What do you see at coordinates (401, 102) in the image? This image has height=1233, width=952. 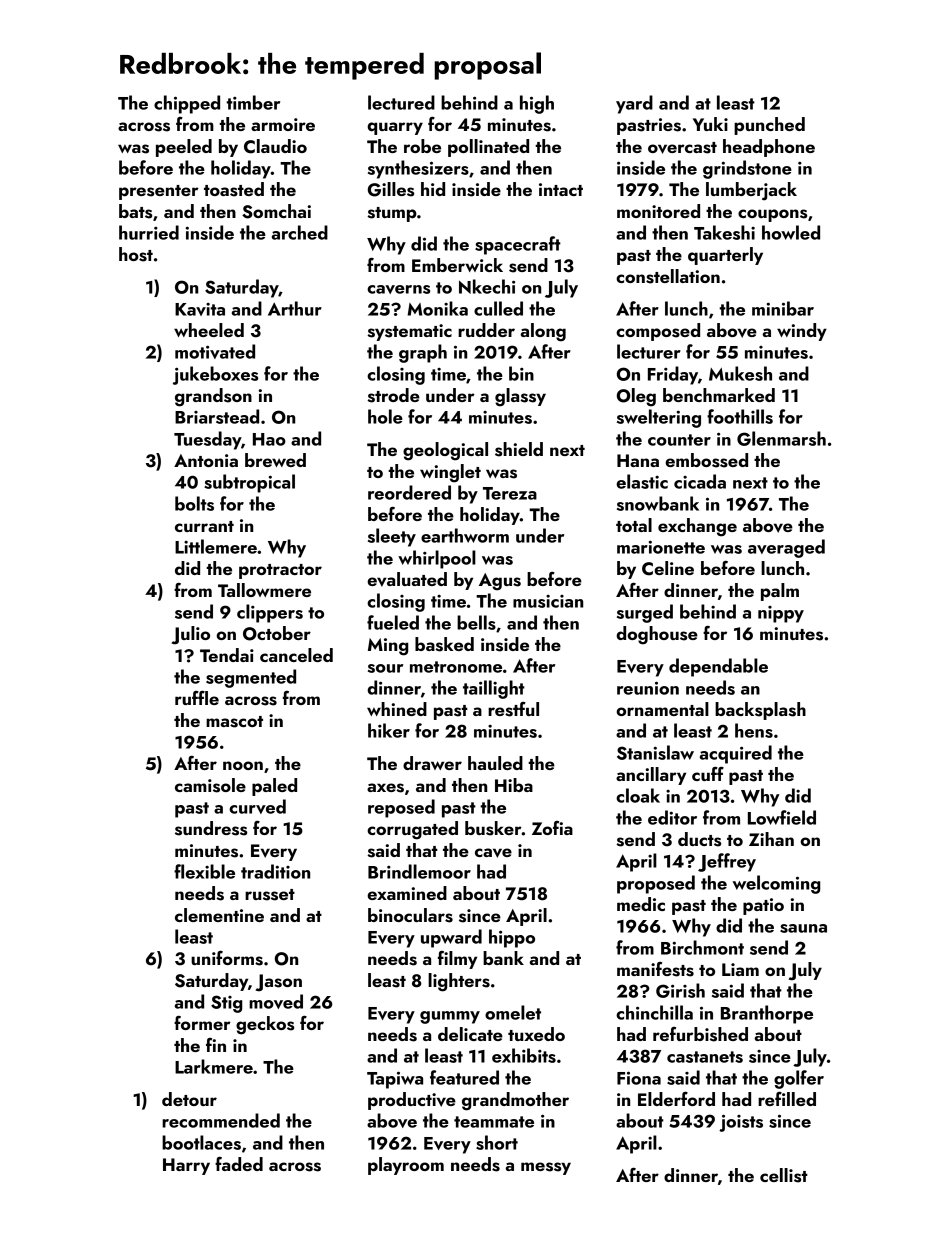 I see `lectured` at bounding box center [401, 102].
